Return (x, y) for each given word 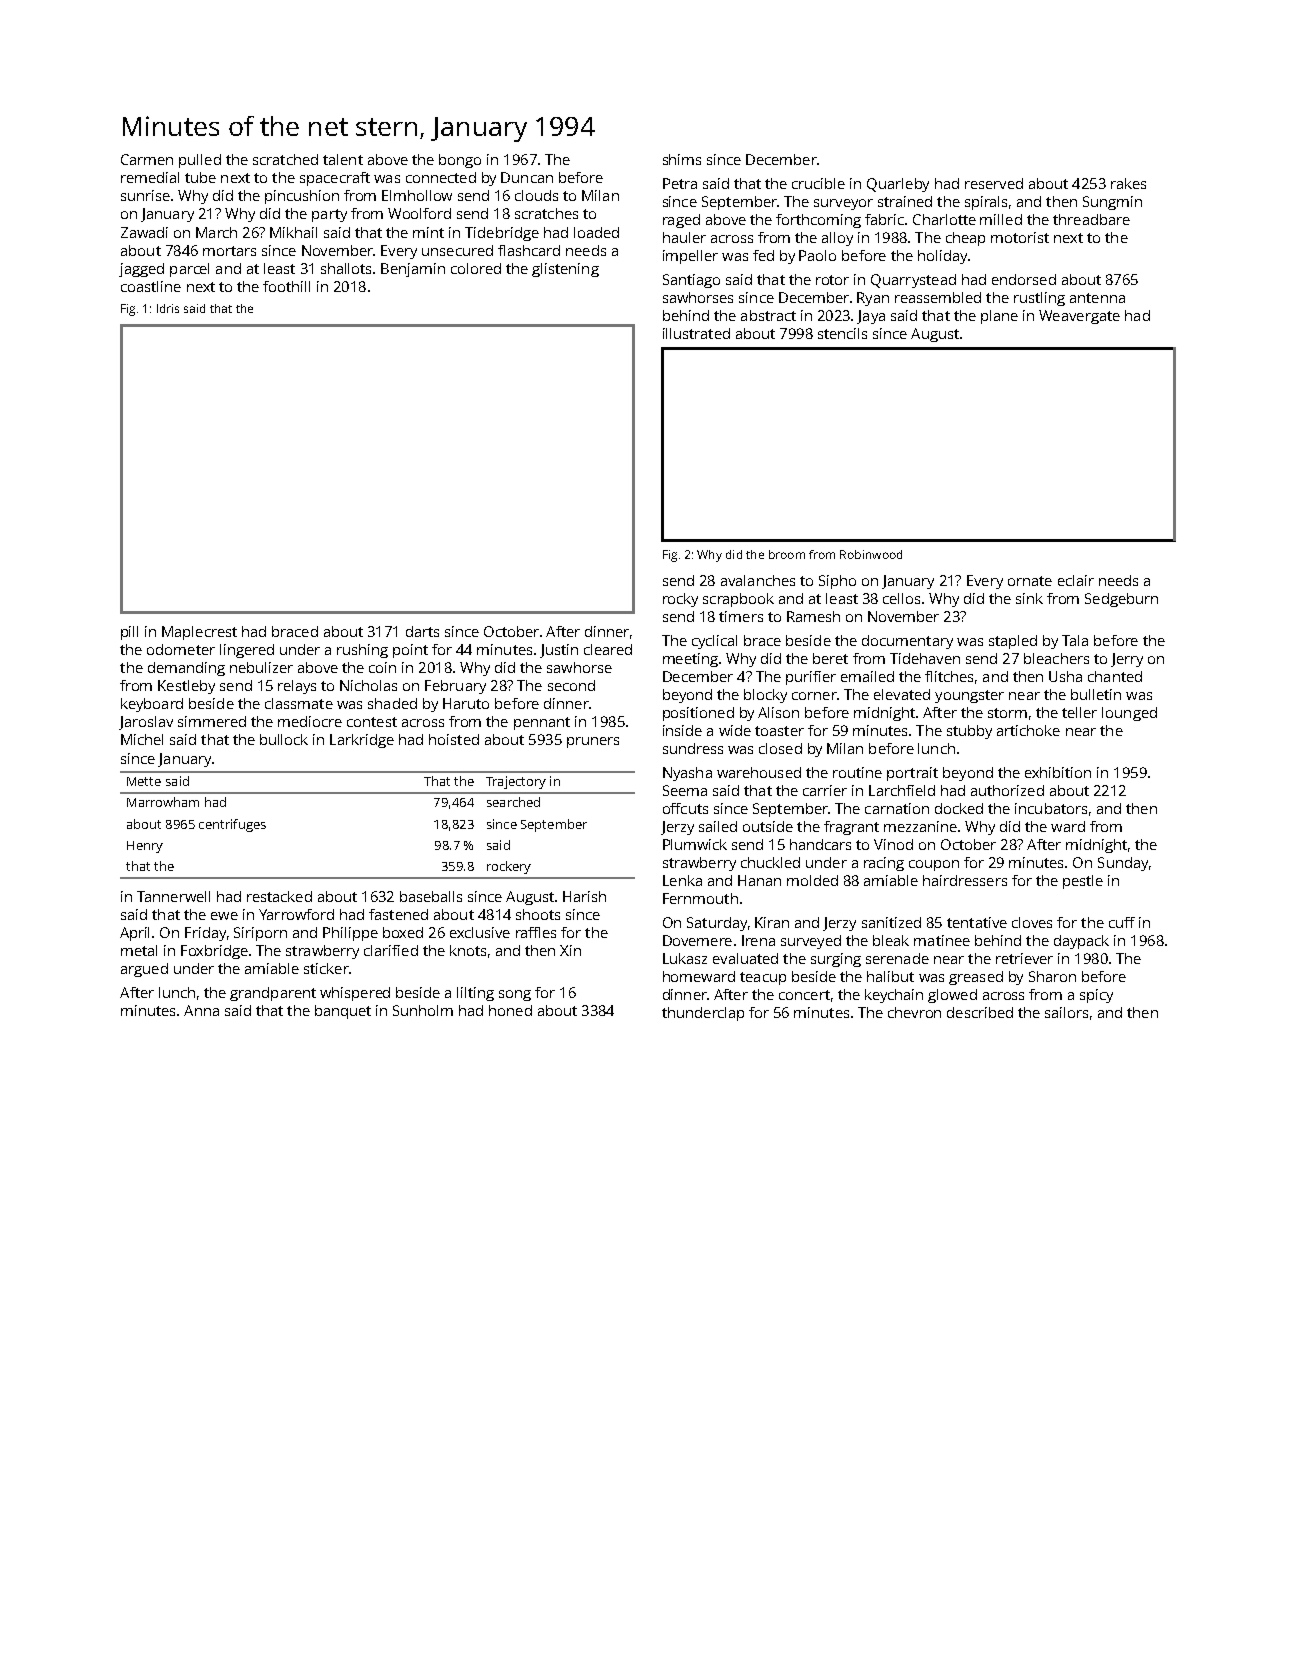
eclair (1076, 580)
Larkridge (362, 741)
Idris (168, 308)
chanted (1115, 676)
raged (681, 221)
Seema (685, 790)
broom (787, 554)
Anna (201, 1010)
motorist (1020, 237)
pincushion (302, 197)
